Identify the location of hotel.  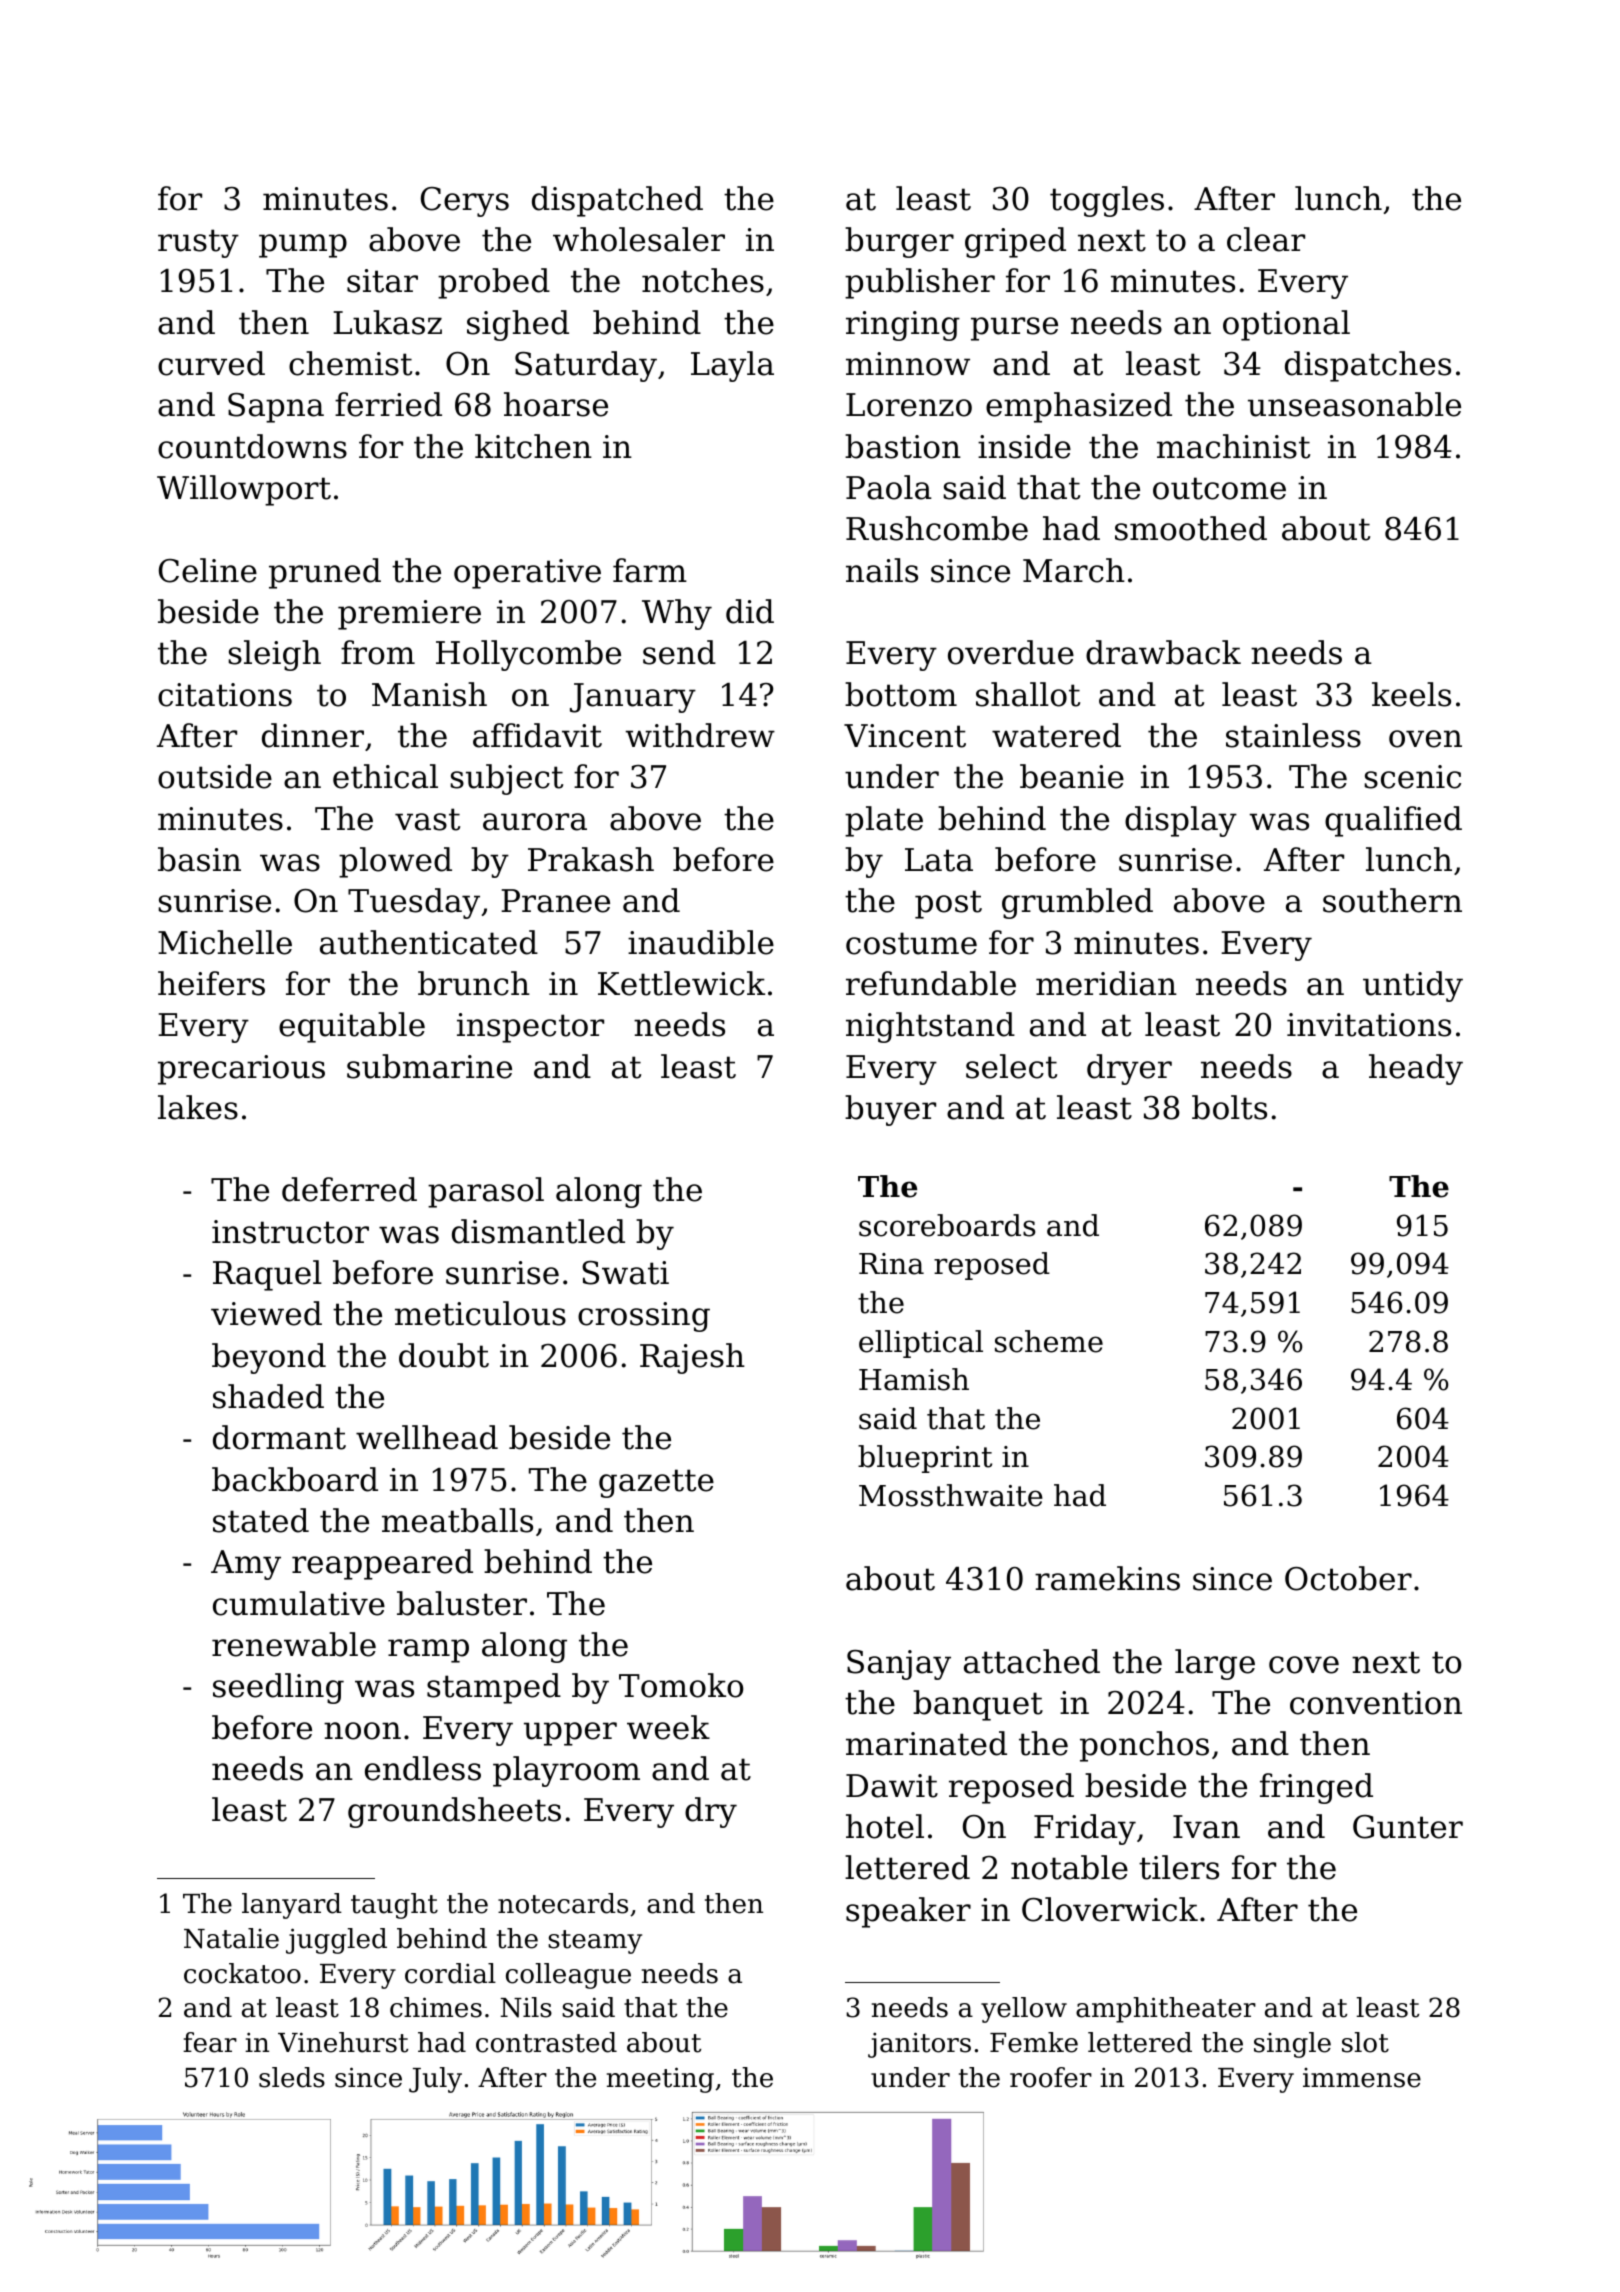
(885, 1826).
